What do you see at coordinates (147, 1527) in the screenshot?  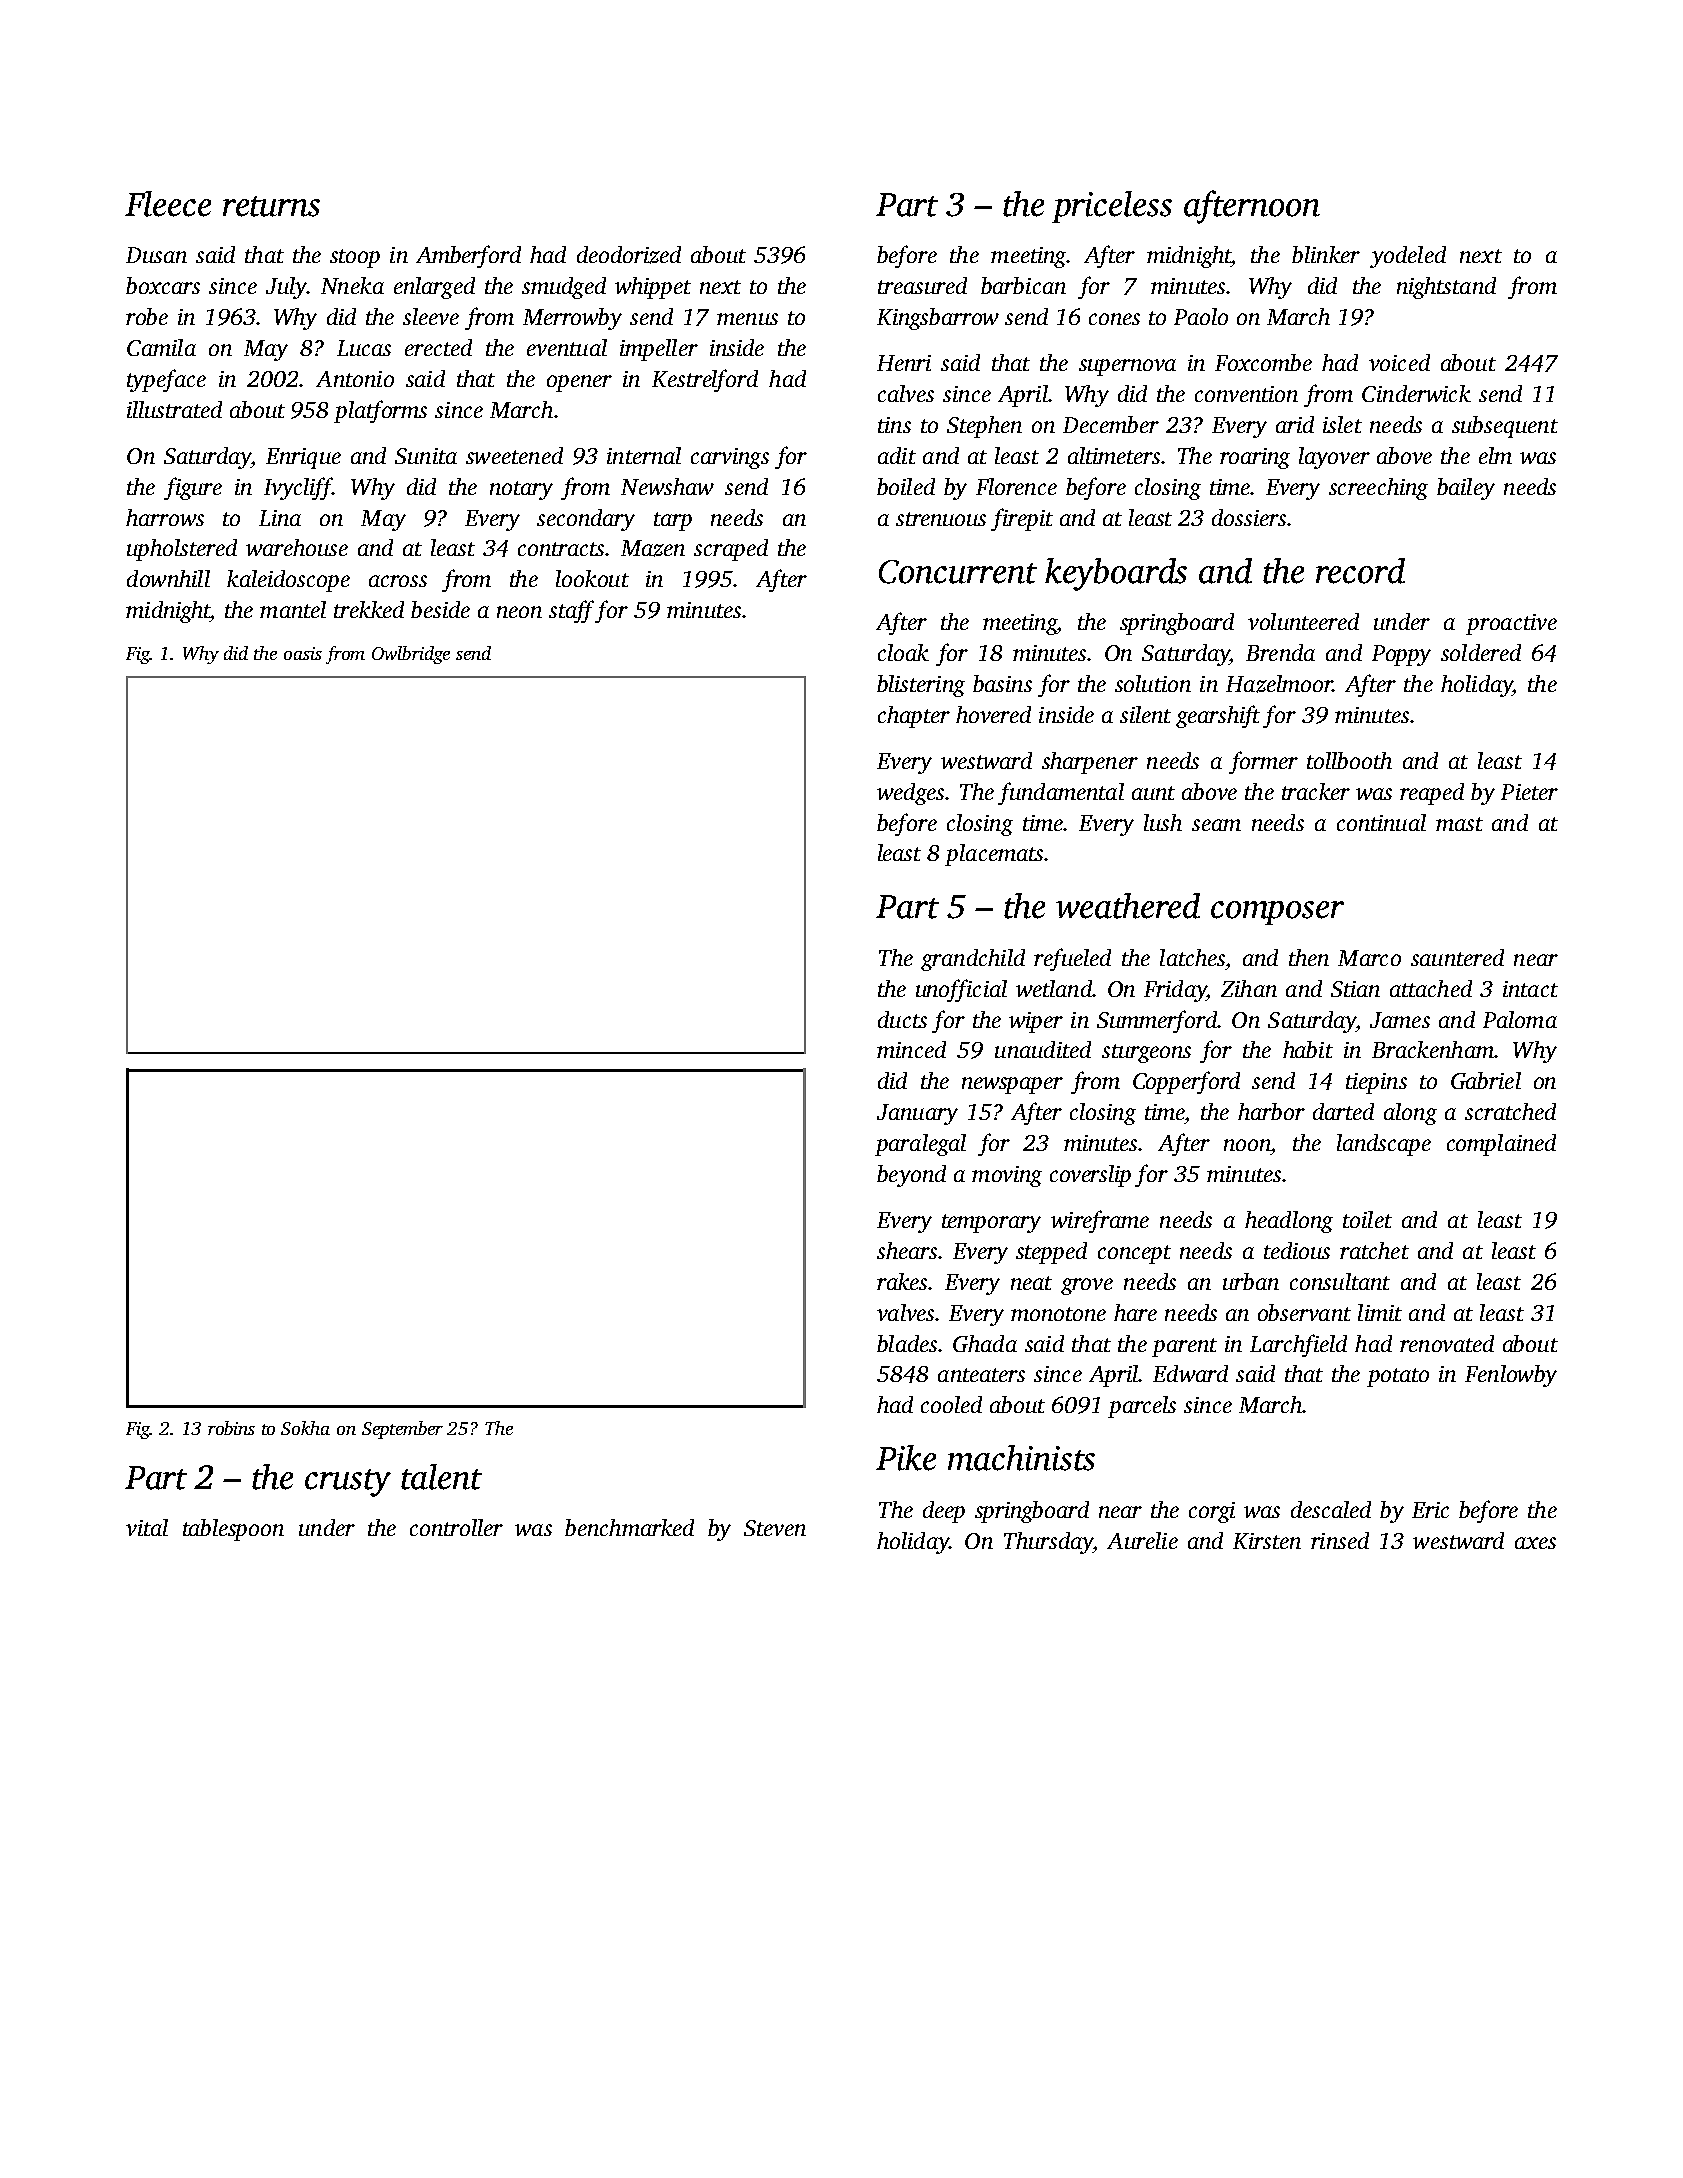 I see `vital` at bounding box center [147, 1527].
